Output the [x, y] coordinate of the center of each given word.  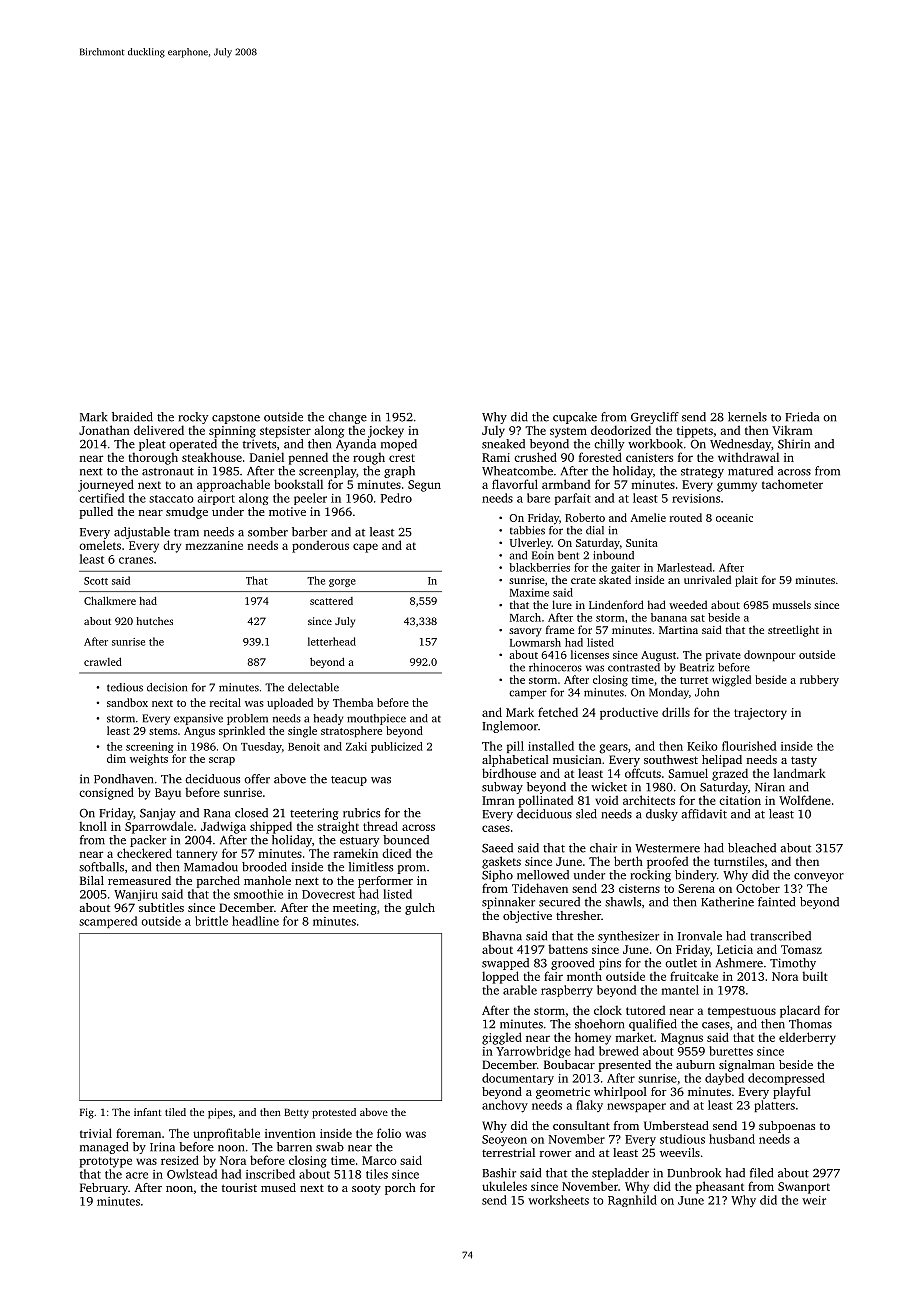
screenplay [327, 472]
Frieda [802, 417]
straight [338, 827]
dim [116, 758]
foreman [138, 1133]
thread [380, 826]
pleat [152, 445]
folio [389, 1133]
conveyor [819, 877]
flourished [749, 746]
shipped [271, 827]
